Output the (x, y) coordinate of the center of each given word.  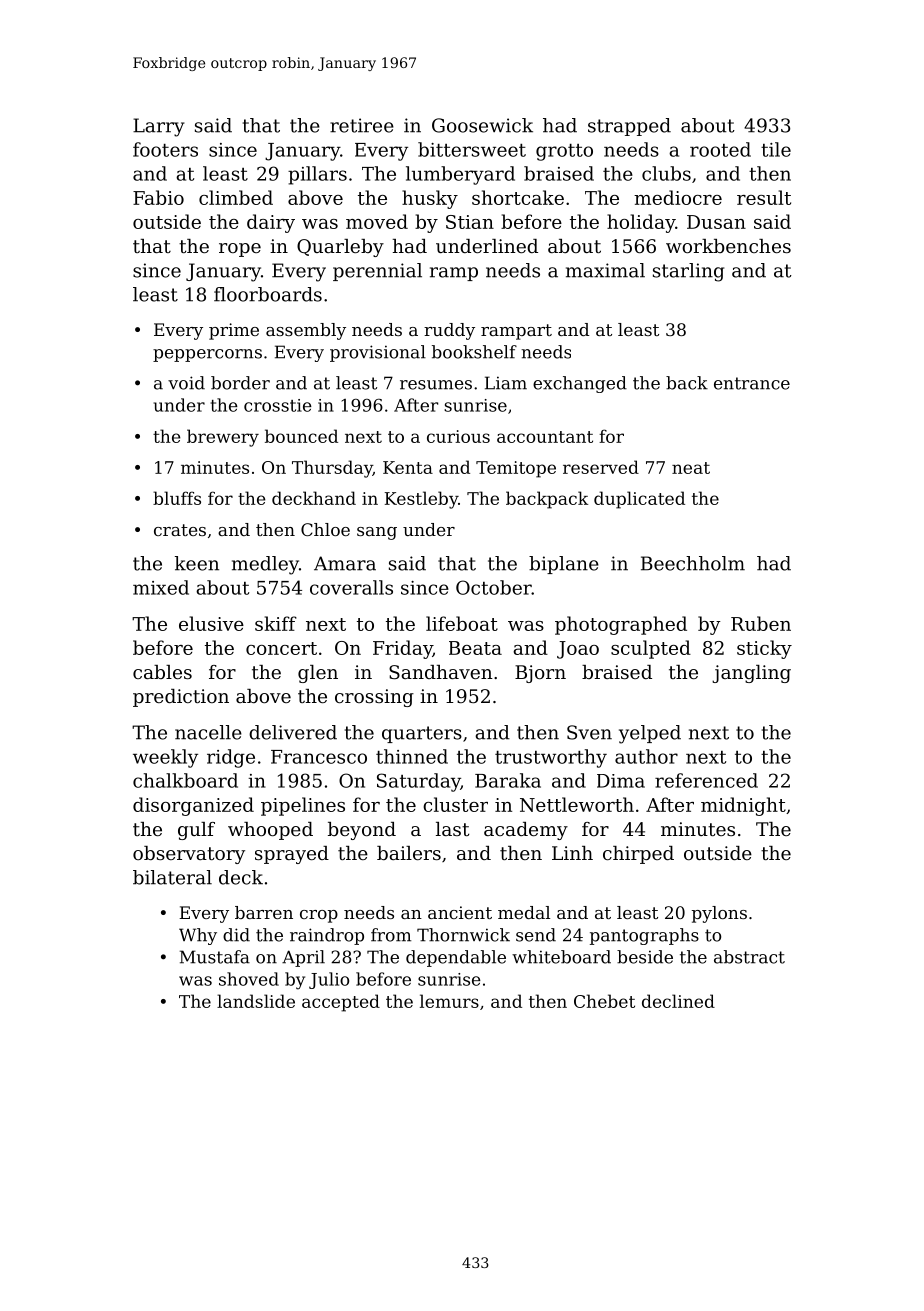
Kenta (408, 467)
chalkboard (185, 780)
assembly (306, 331)
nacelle (208, 732)
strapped (629, 127)
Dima (621, 781)
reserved (601, 467)
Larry (159, 127)
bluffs (177, 498)
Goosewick (482, 125)
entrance (752, 383)
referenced (706, 780)
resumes (436, 385)
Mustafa (215, 957)
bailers (409, 853)
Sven (589, 732)
